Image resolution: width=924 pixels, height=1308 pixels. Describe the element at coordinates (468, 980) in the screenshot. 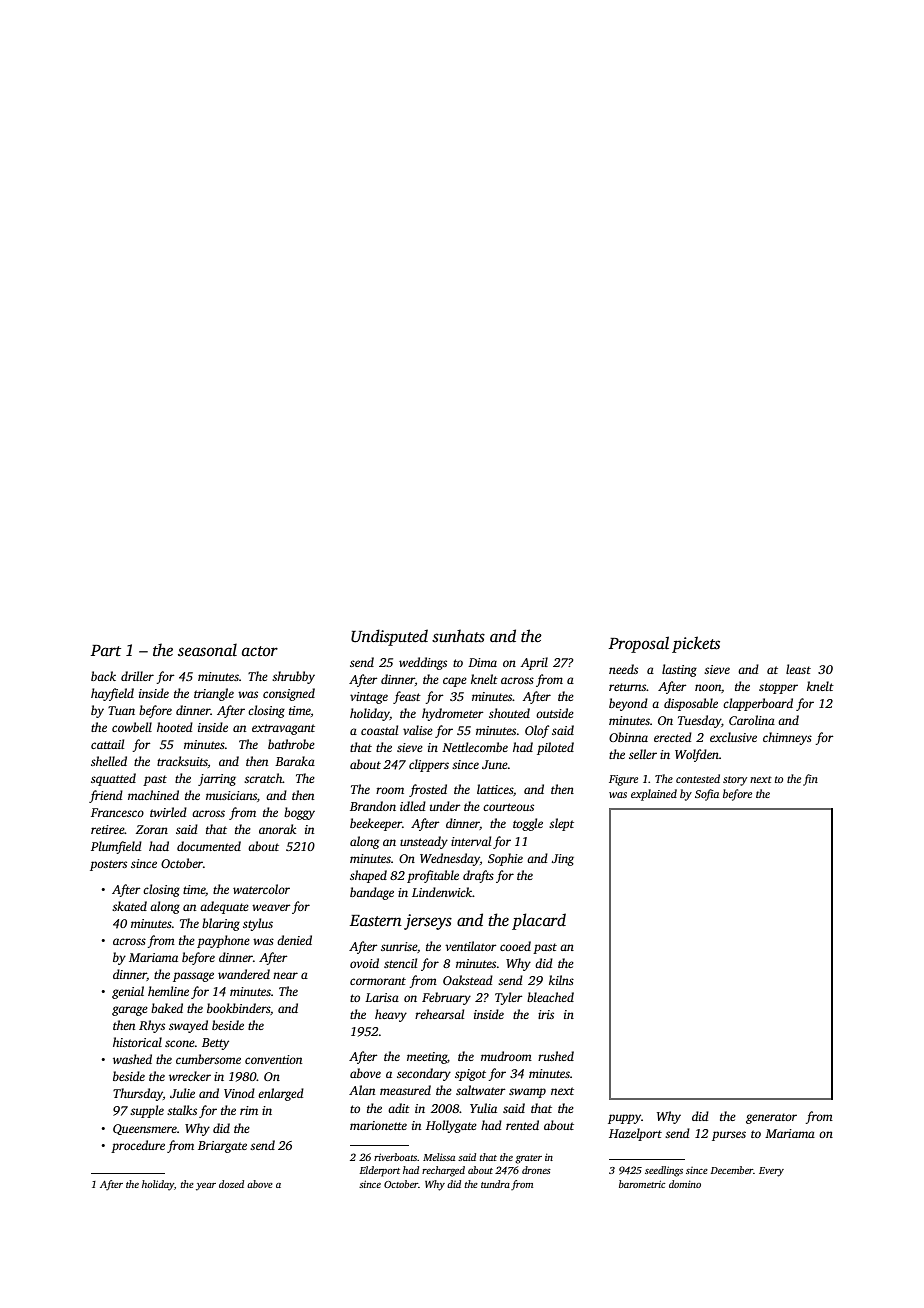

I see `Oakstead` at that location.
